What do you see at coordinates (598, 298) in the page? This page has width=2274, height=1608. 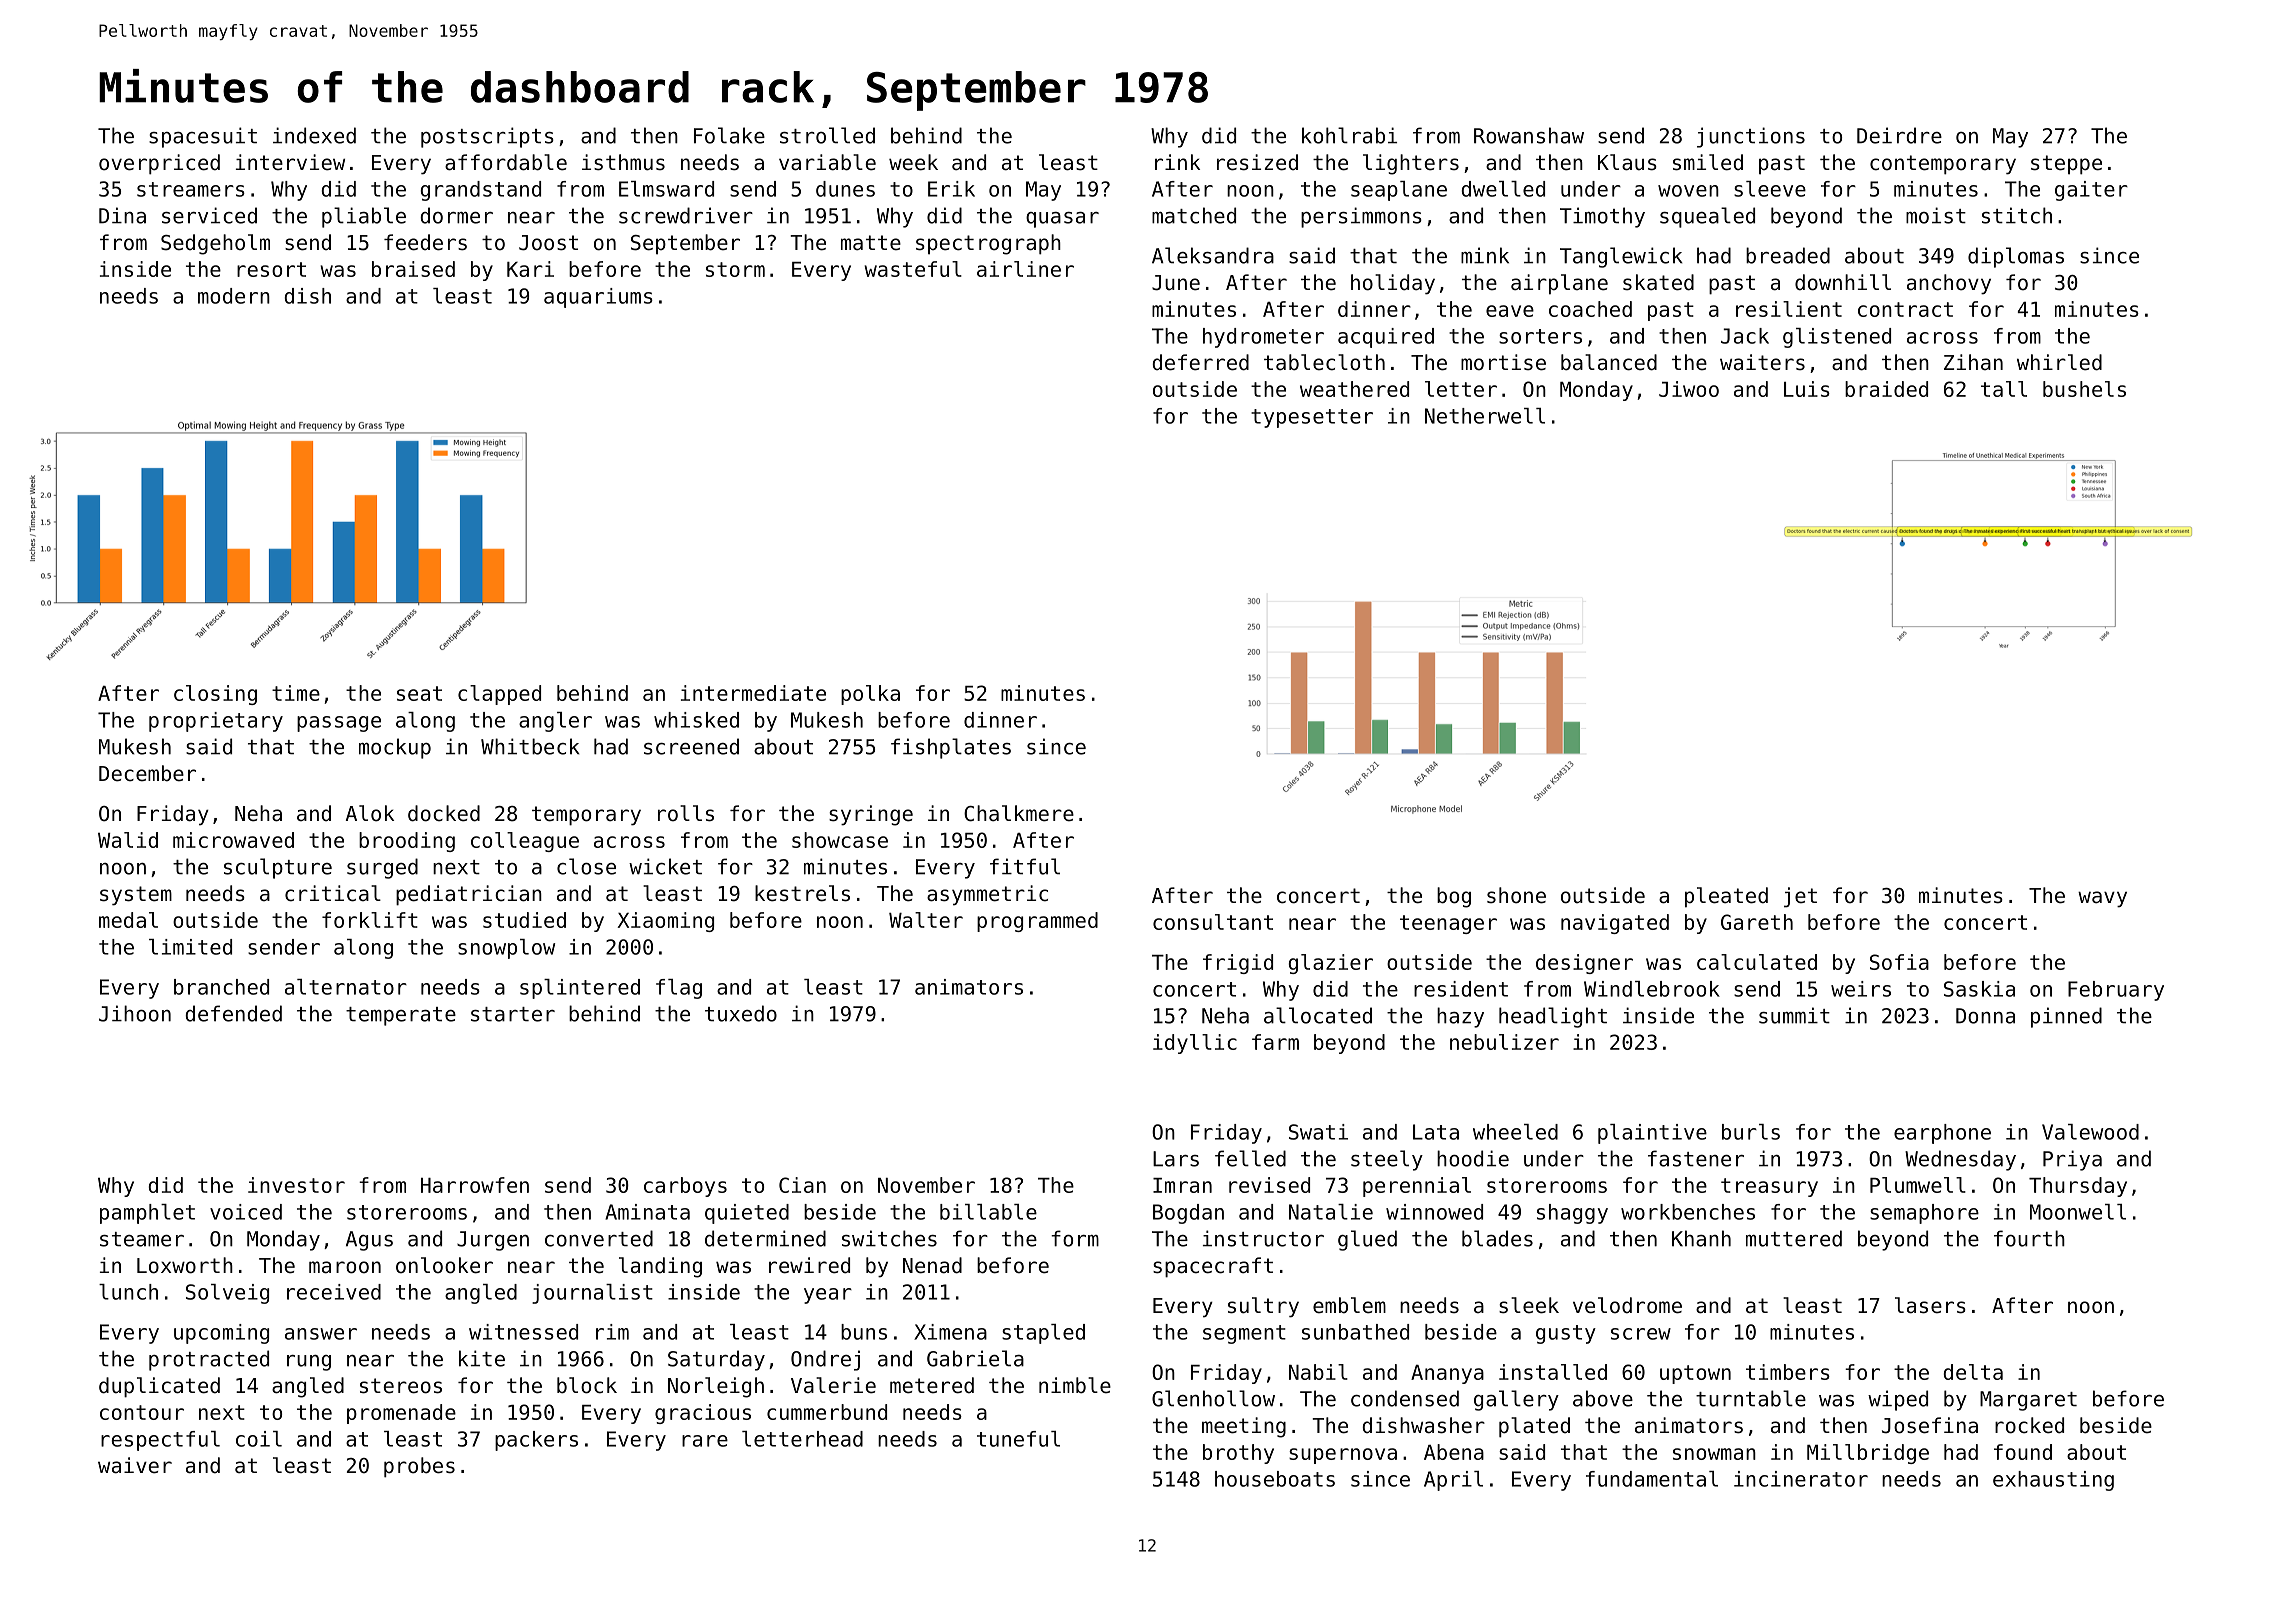 I see `aquariums` at bounding box center [598, 298].
